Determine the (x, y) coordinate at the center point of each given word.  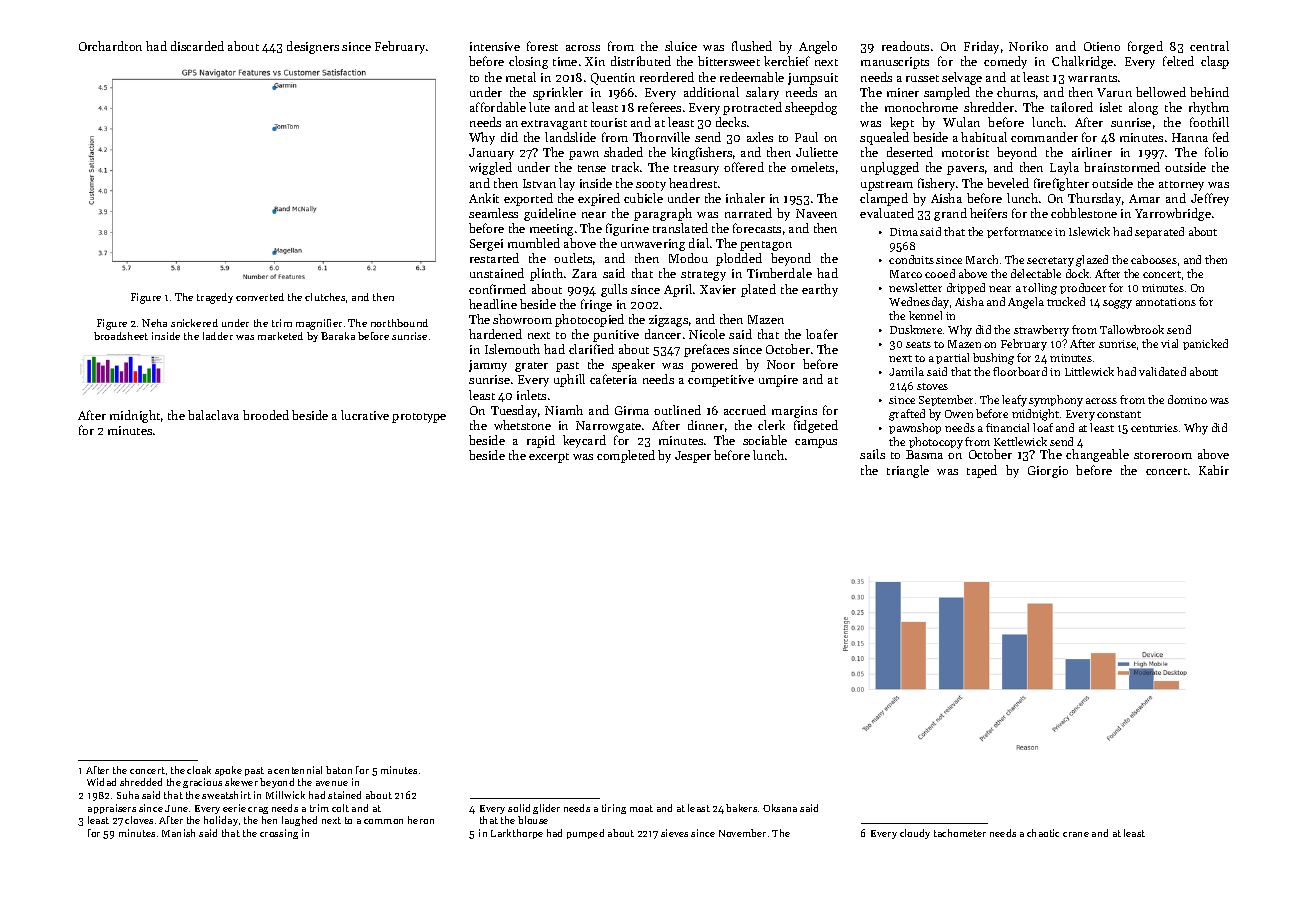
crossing (279, 834)
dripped (966, 288)
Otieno (1102, 46)
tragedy (215, 298)
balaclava (213, 415)
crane (1076, 834)
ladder (218, 336)
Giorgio (1048, 472)
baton (339, 770)
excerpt (549, 458)
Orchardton (110, 46)
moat (641, 808)
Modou (688, 258)
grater (531, 367)
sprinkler (558, 93)
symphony (1056, 401)
